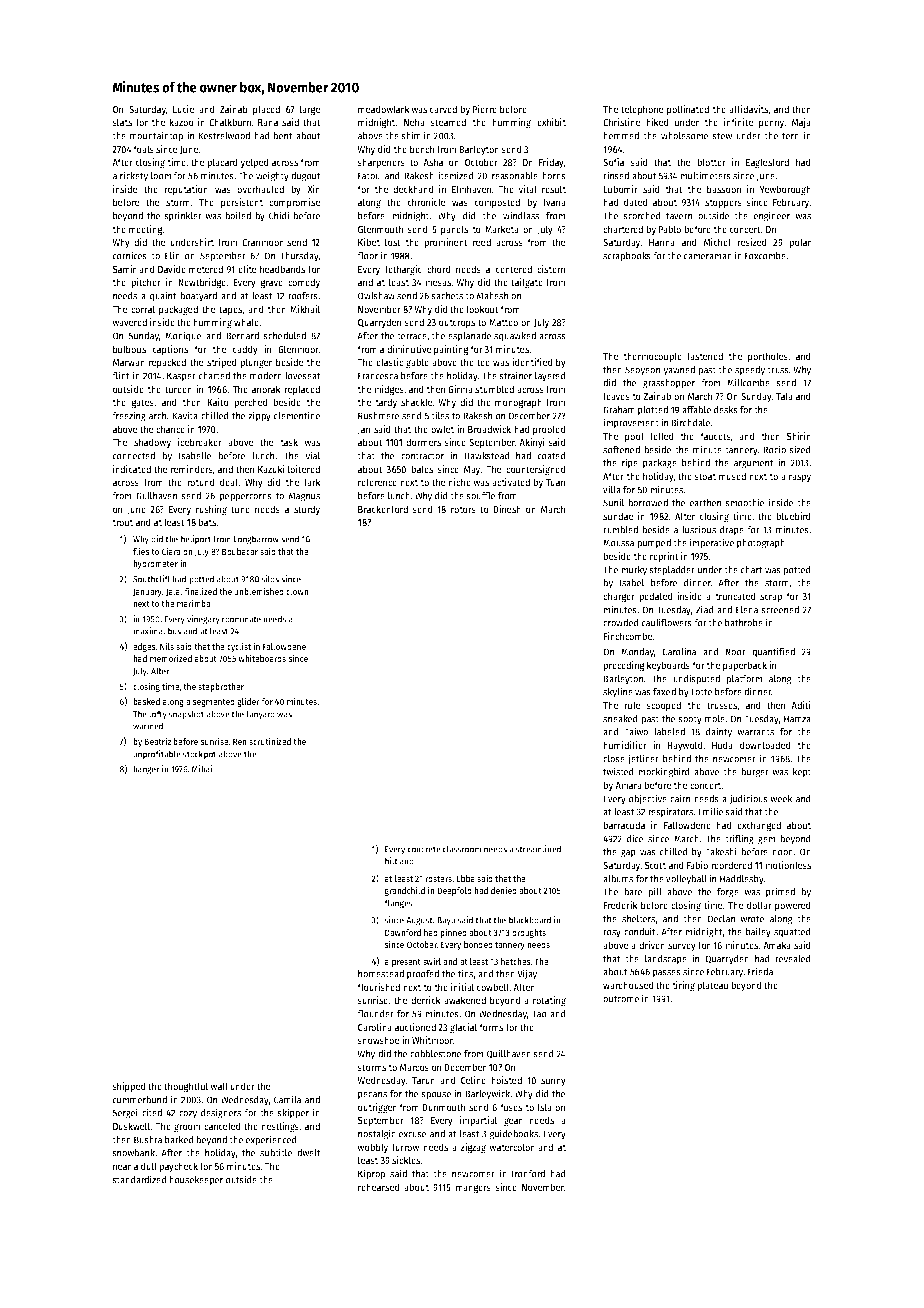 The image size is (924, 1308). What do you see at coordinates (696, 410) in the screenshot?
I see `affable` at bounding box center [696, 410].
